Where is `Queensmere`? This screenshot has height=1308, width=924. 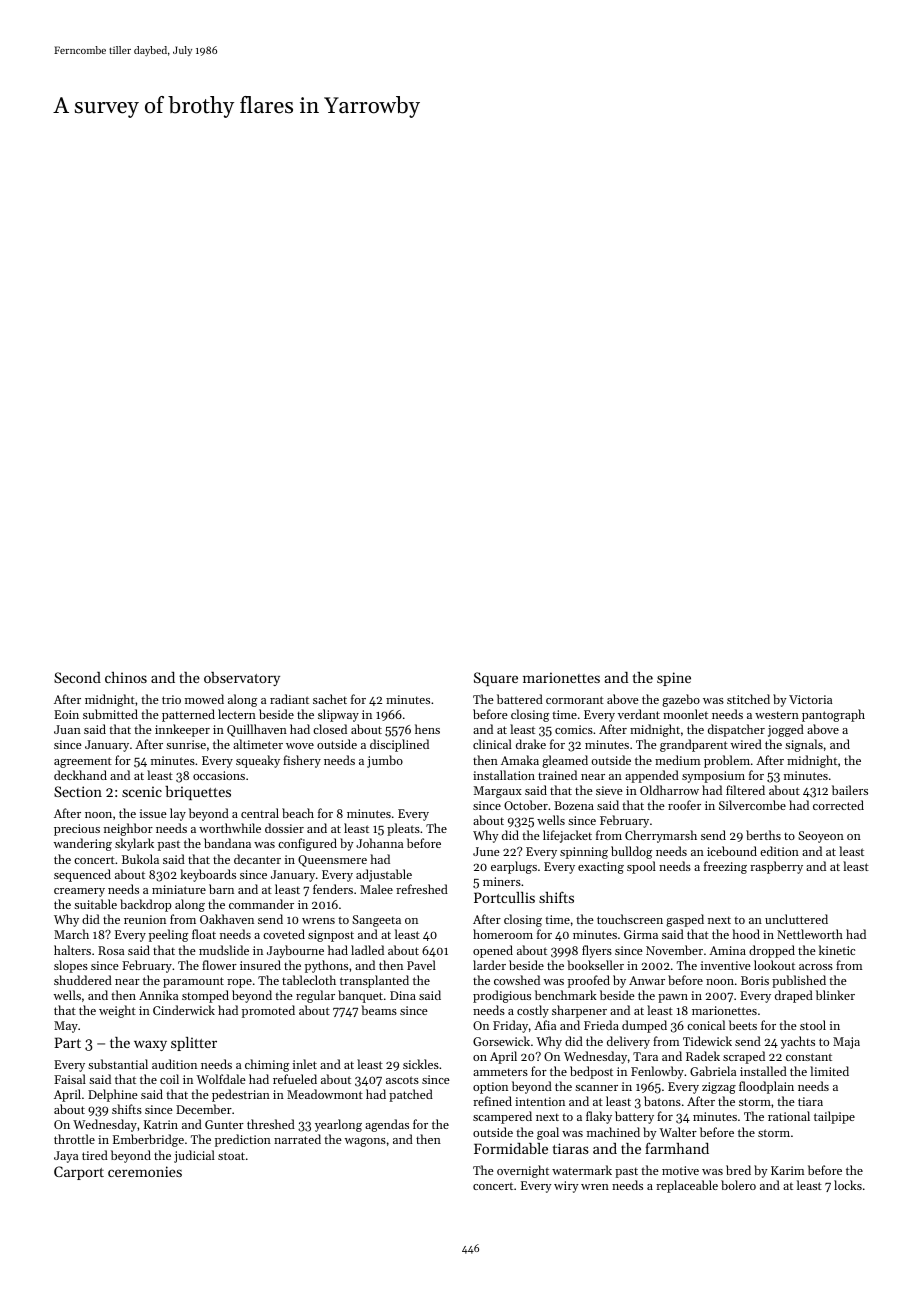
Queensmere is located at coordinates (332, 861).
